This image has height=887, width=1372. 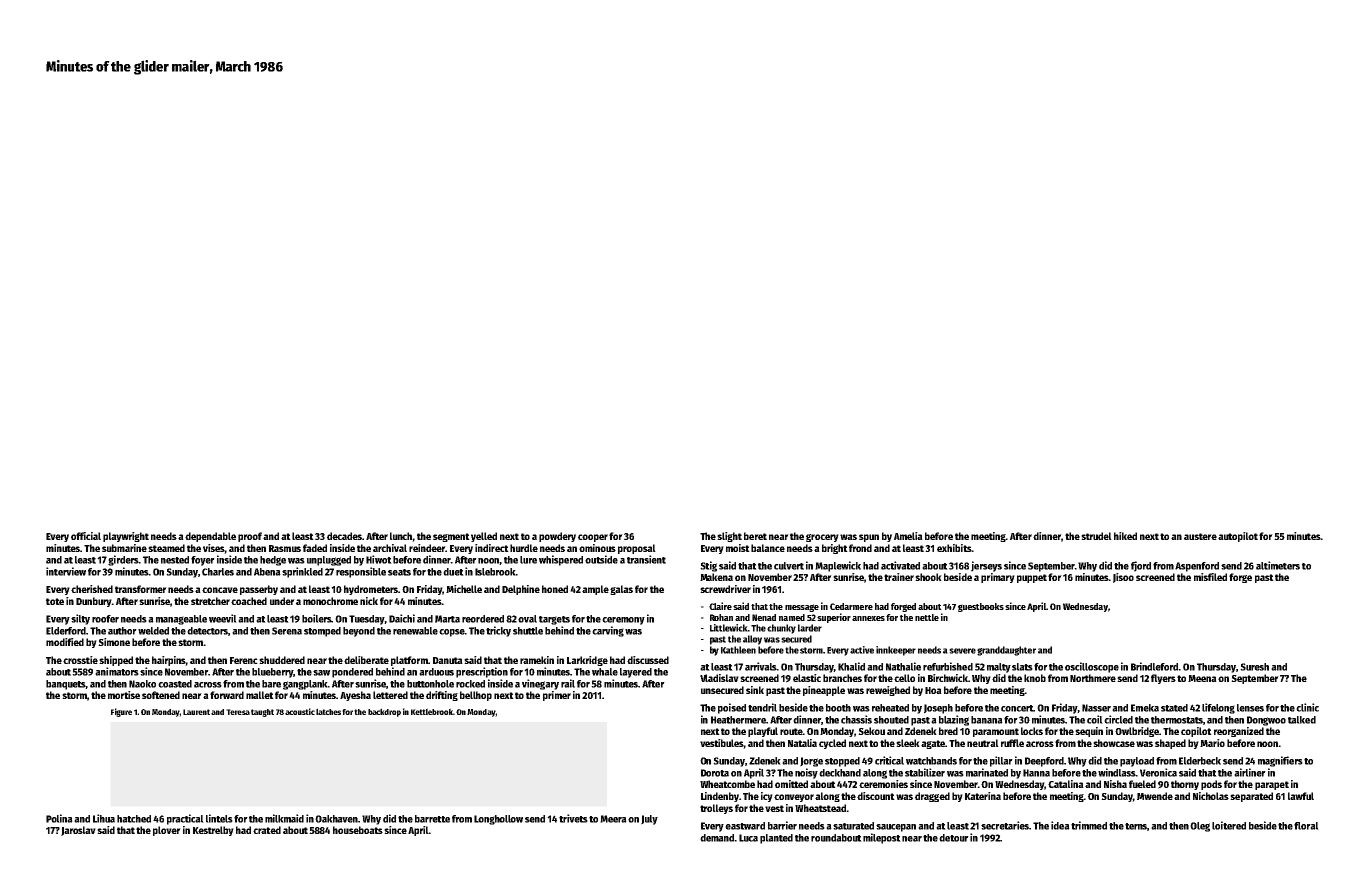 I want to click on sink, so click(x=755, y=690).
